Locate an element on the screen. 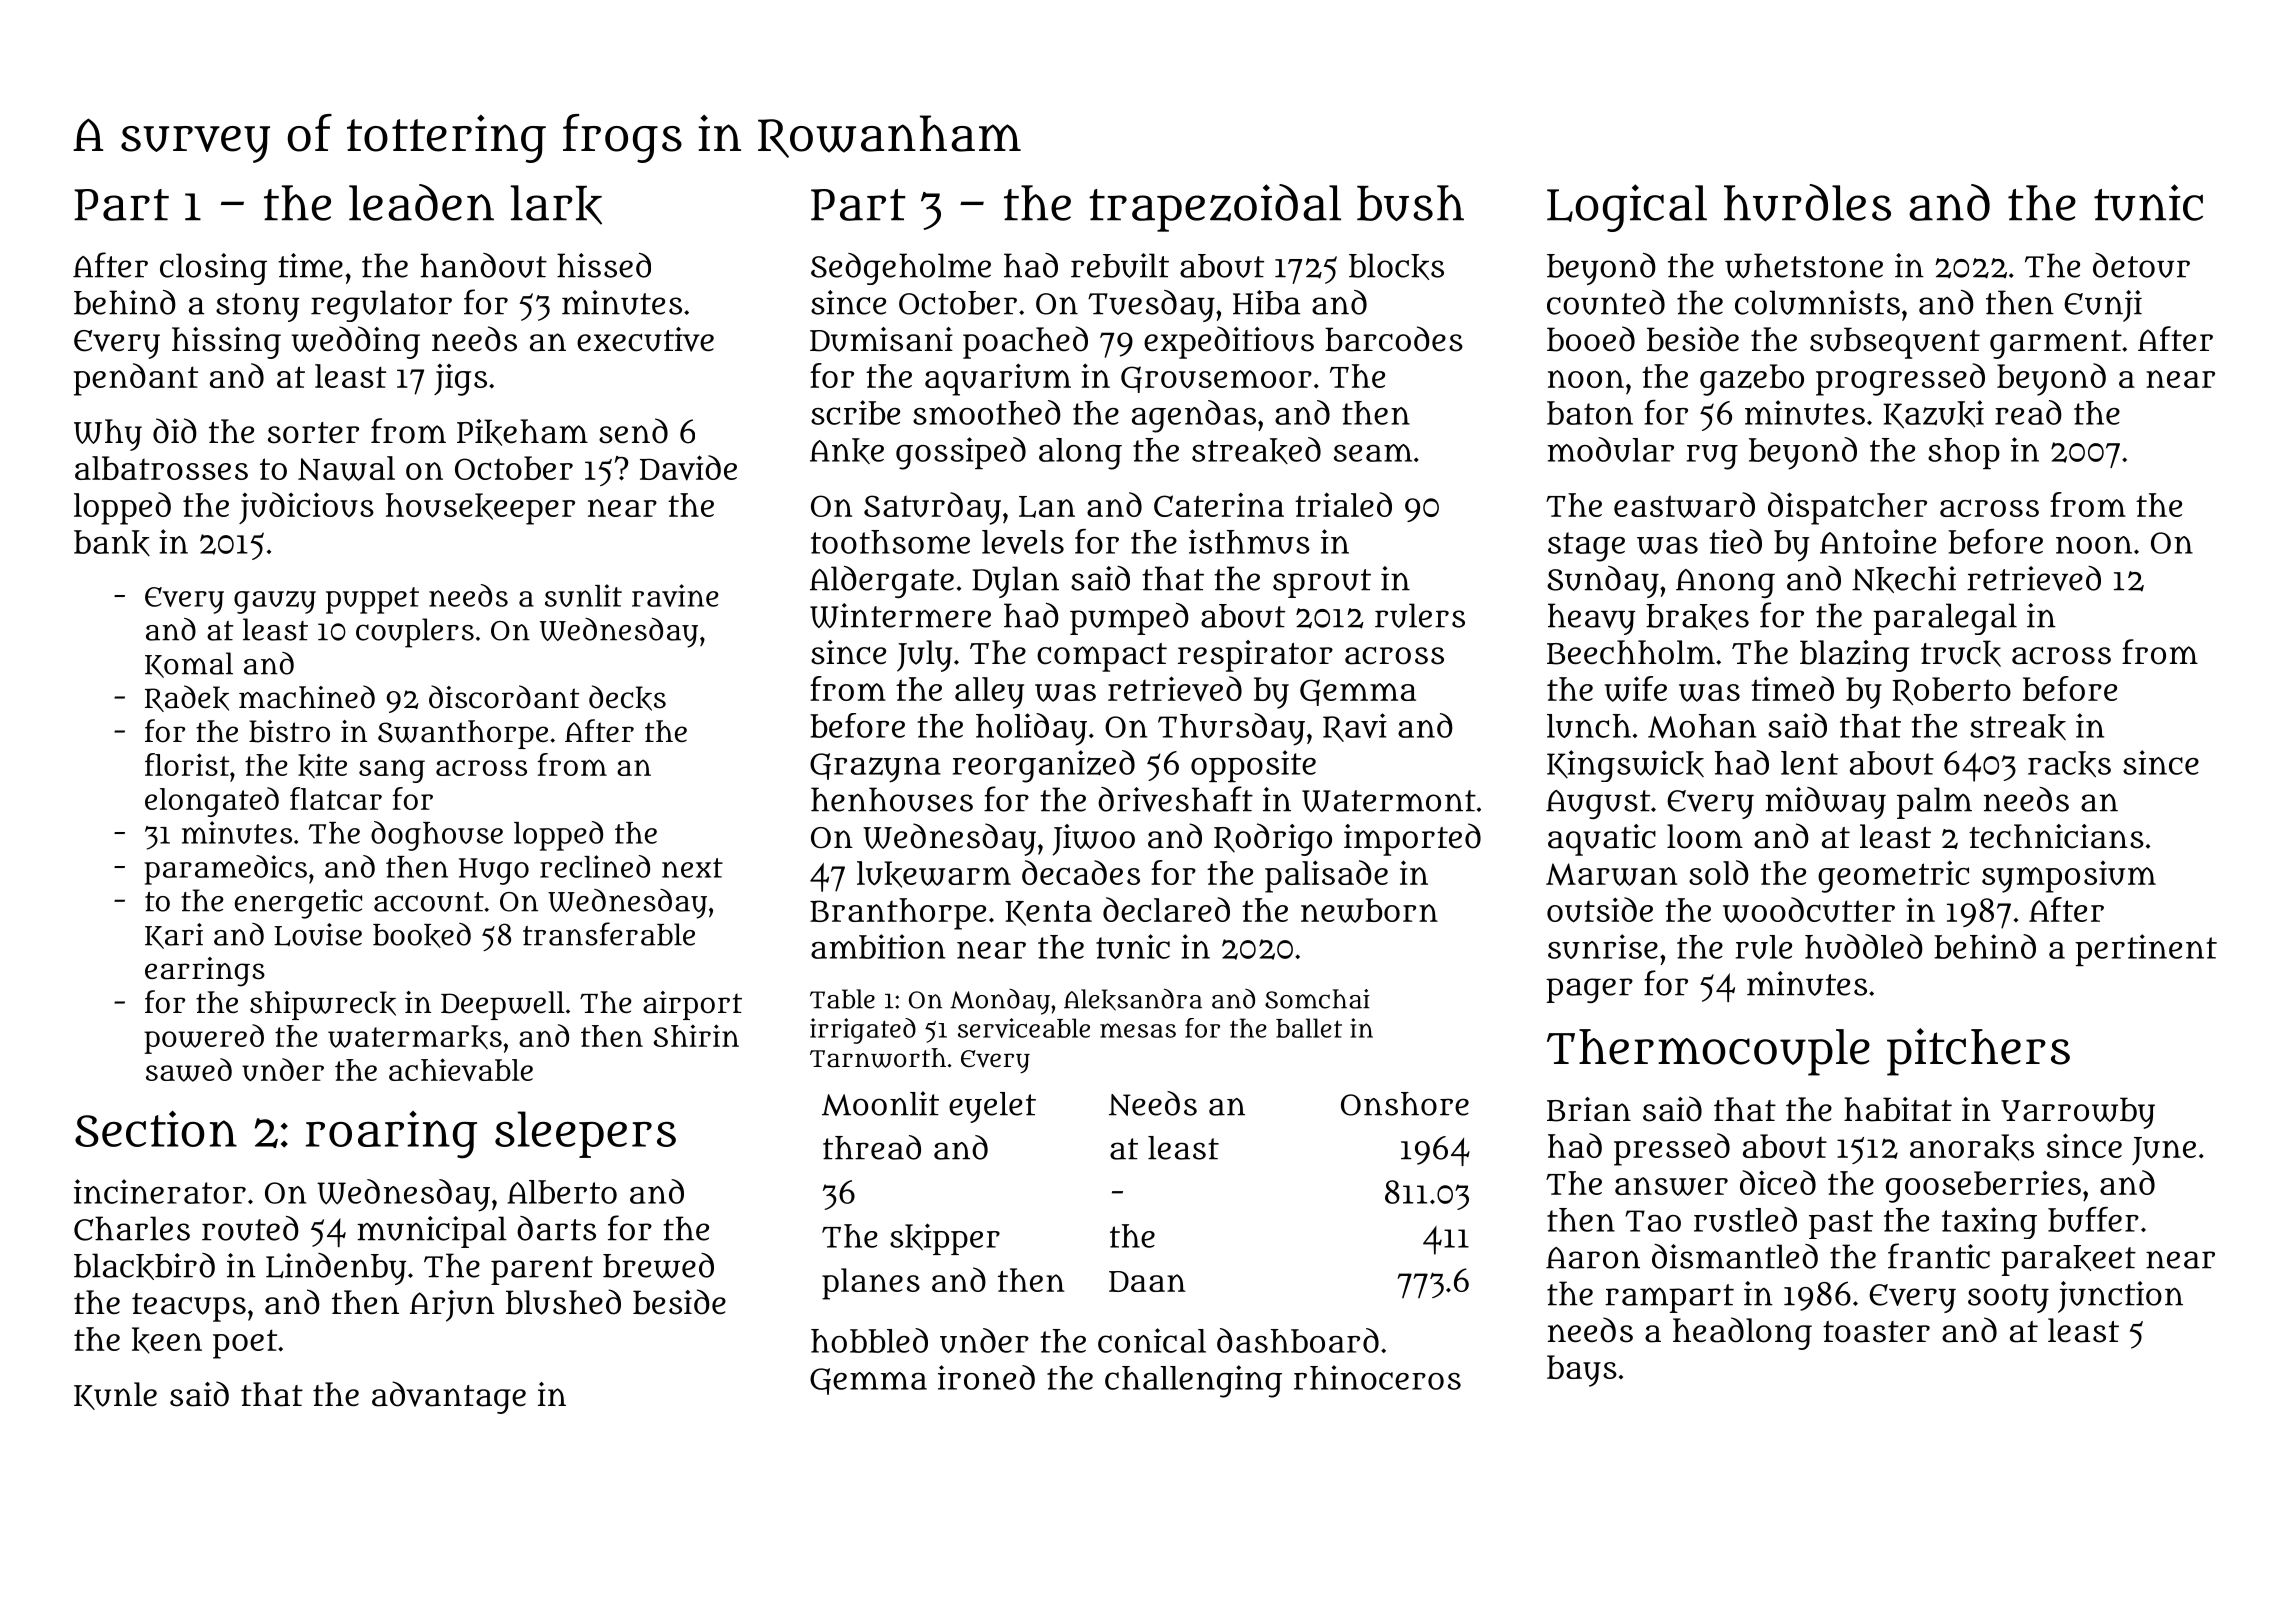 The image size is (2292, 1620). incinerator is located at coordinates (160, 1191).
